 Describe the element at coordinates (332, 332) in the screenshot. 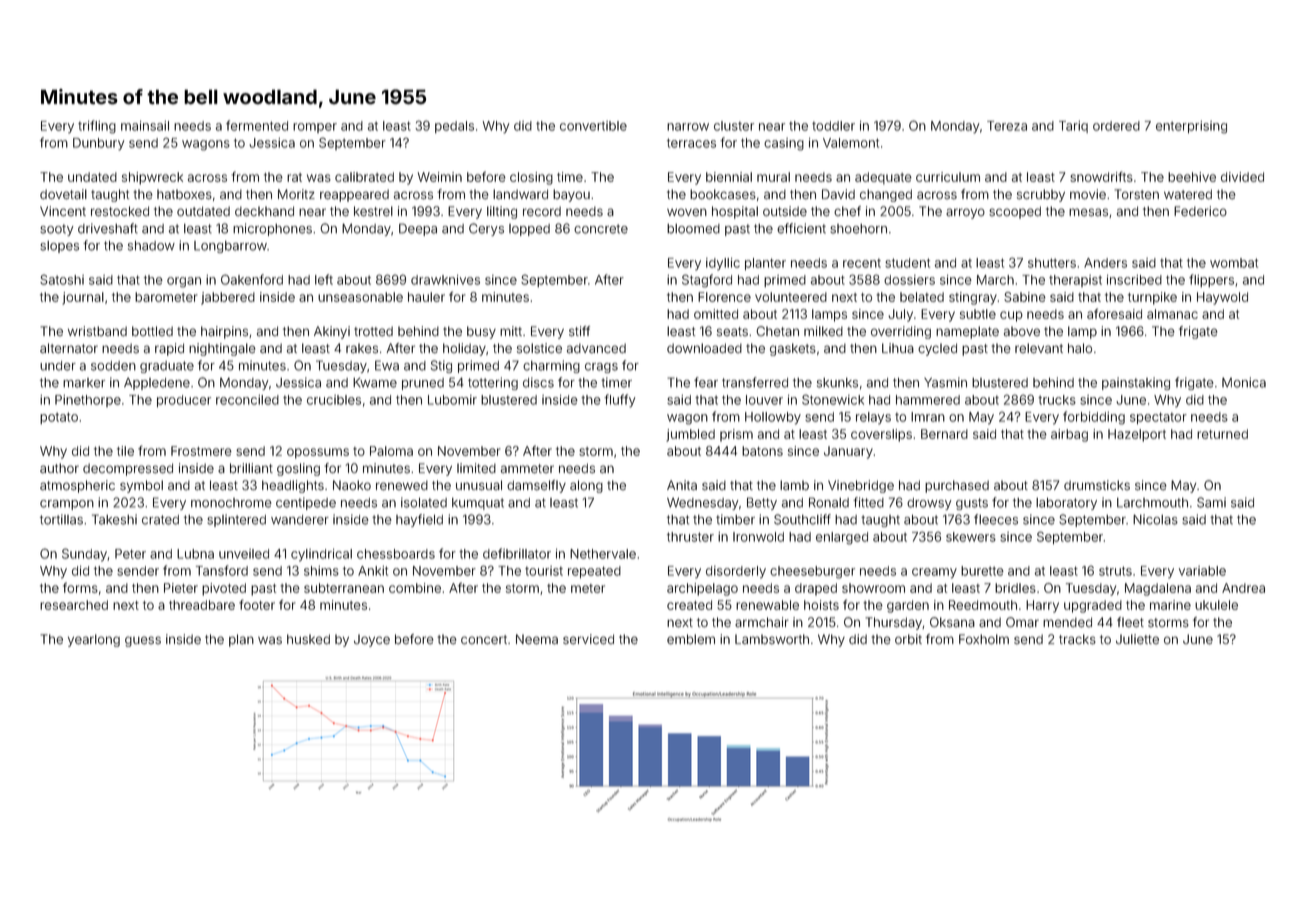

I see `Akinyi` at that location.
